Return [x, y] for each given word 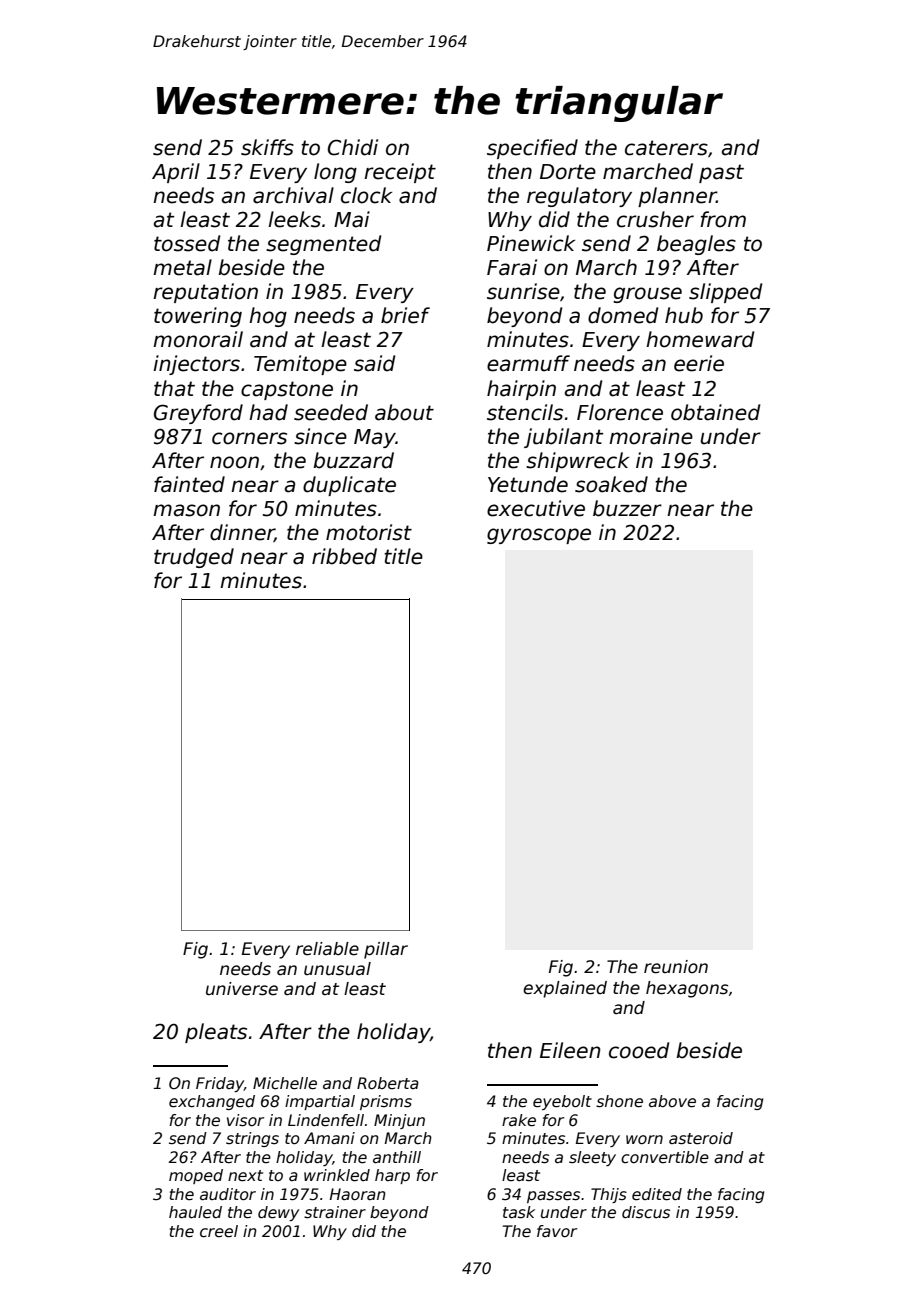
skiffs [267, 147]
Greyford [198, 414]
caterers [666, 148]
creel [219, 1231]
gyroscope [539, 536]
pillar [386, 950]
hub [684, 315]
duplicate [349, 486]
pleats [216, 1033]
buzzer [627, 508]
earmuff [528, 363]
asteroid [701, 1138]
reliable [327, 949]
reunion [676, 967]
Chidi [353, 147]
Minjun [399, 1121]
